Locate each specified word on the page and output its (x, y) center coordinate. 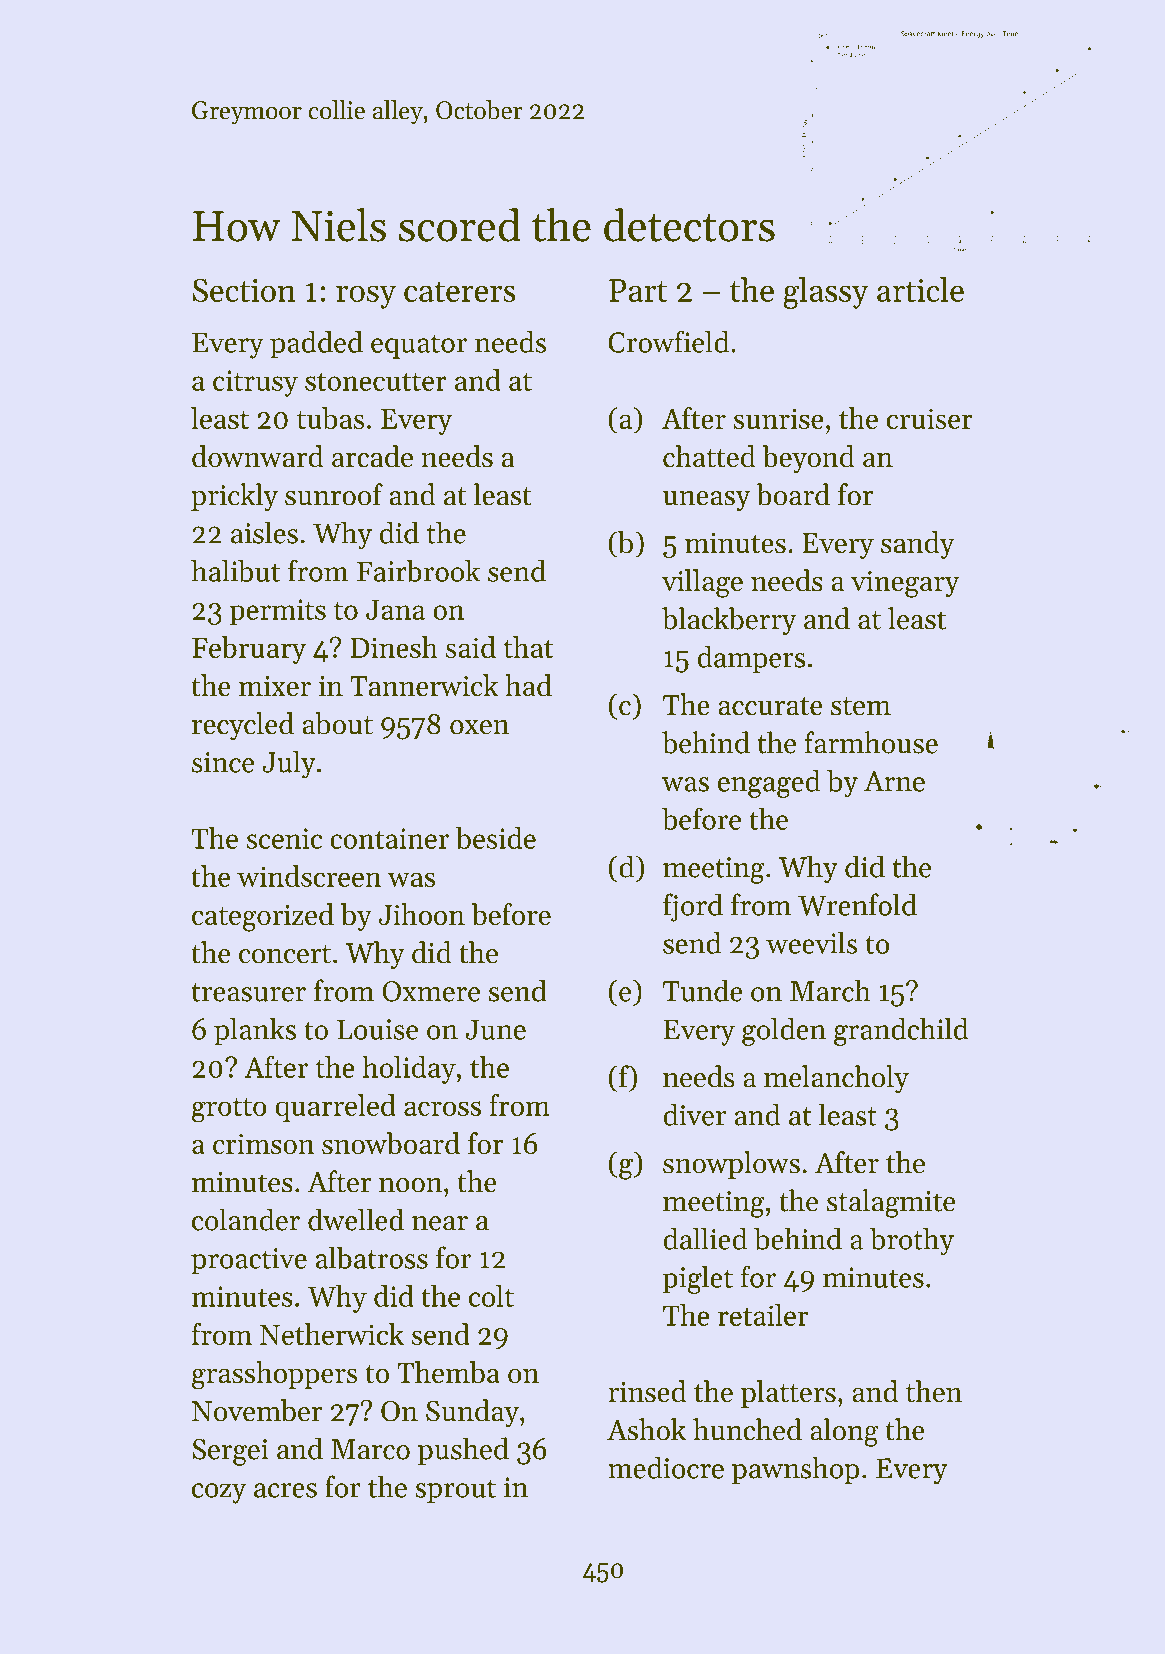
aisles (264, 532)
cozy (219, 1493)
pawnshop (795, 1470)
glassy (826, 293)
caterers (460, 291)
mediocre (666, 1467)
